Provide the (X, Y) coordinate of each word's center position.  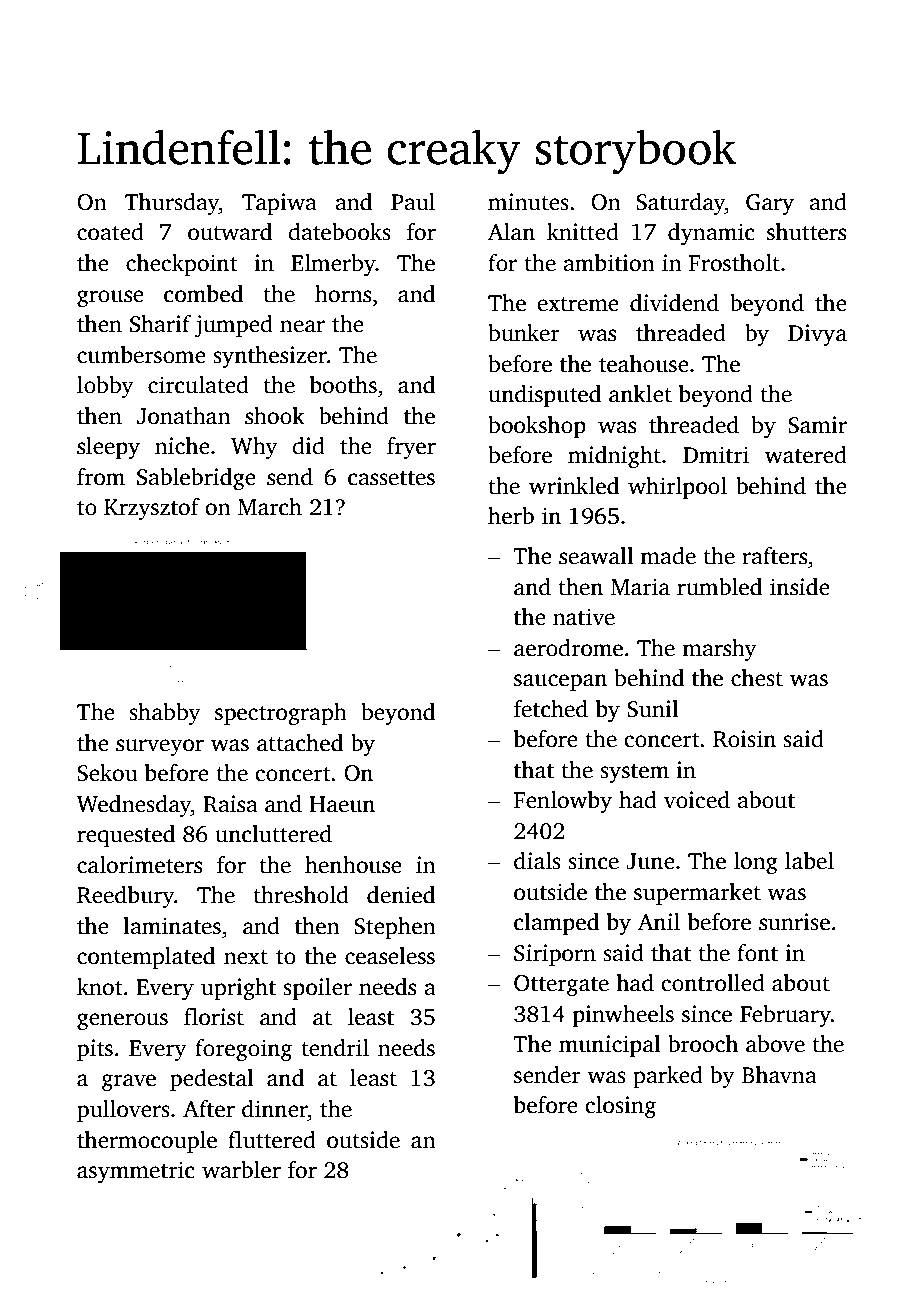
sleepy (108, 448)
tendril (335, 1048)
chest (757, 678)
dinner (275, 1109)
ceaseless (390, 956)
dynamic (711, 234)
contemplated (146, 958)
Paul (413, 202)
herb (511, 516)
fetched (551, 709)
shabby (165, 714)
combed (203, 294)
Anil (659, 921)
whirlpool (677, 488)
